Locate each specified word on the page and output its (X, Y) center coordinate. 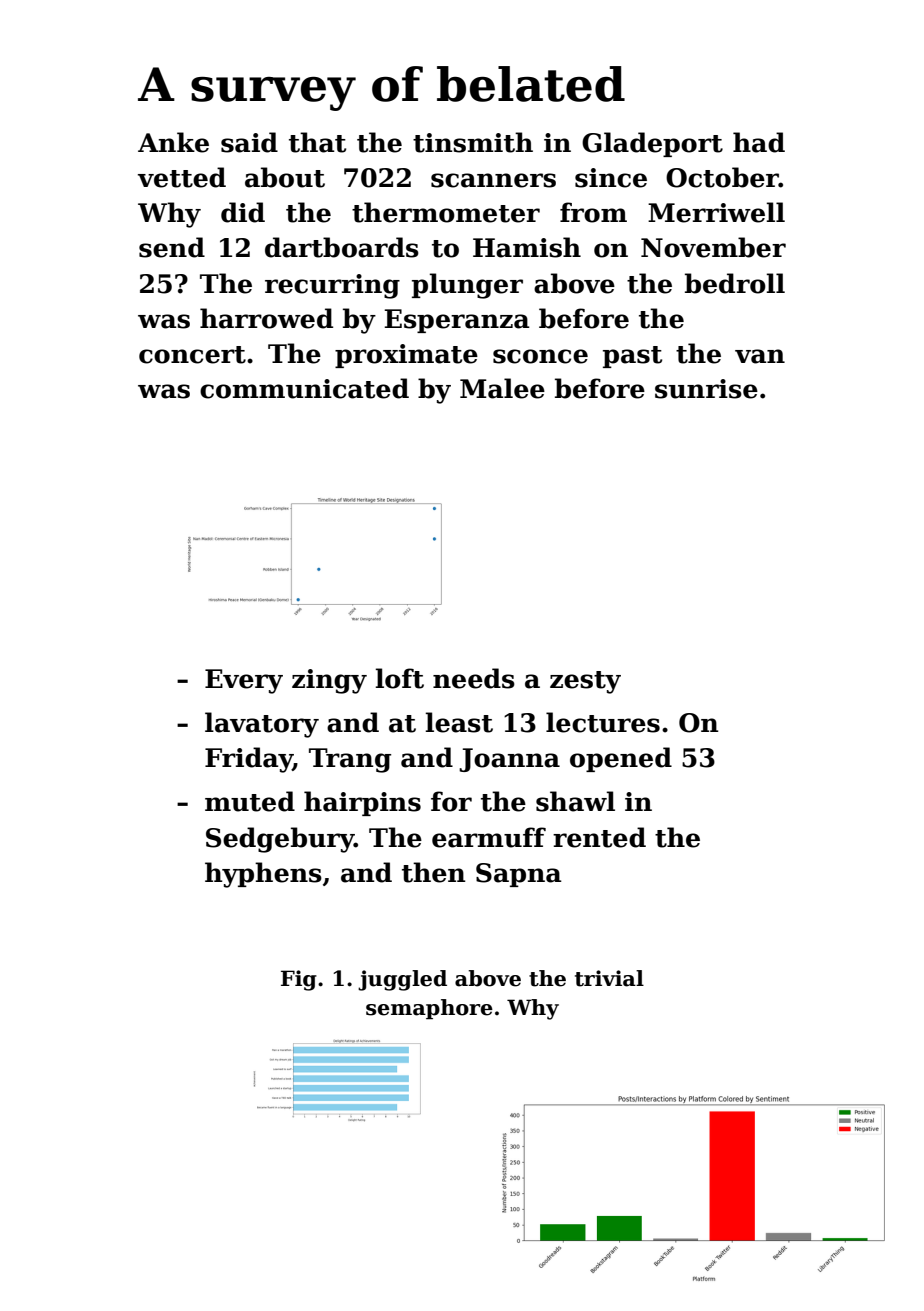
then (434, 872)
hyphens (263, 875)
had (759, 142)
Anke (173, 142)
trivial (609, 978)
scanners (493, 180)
